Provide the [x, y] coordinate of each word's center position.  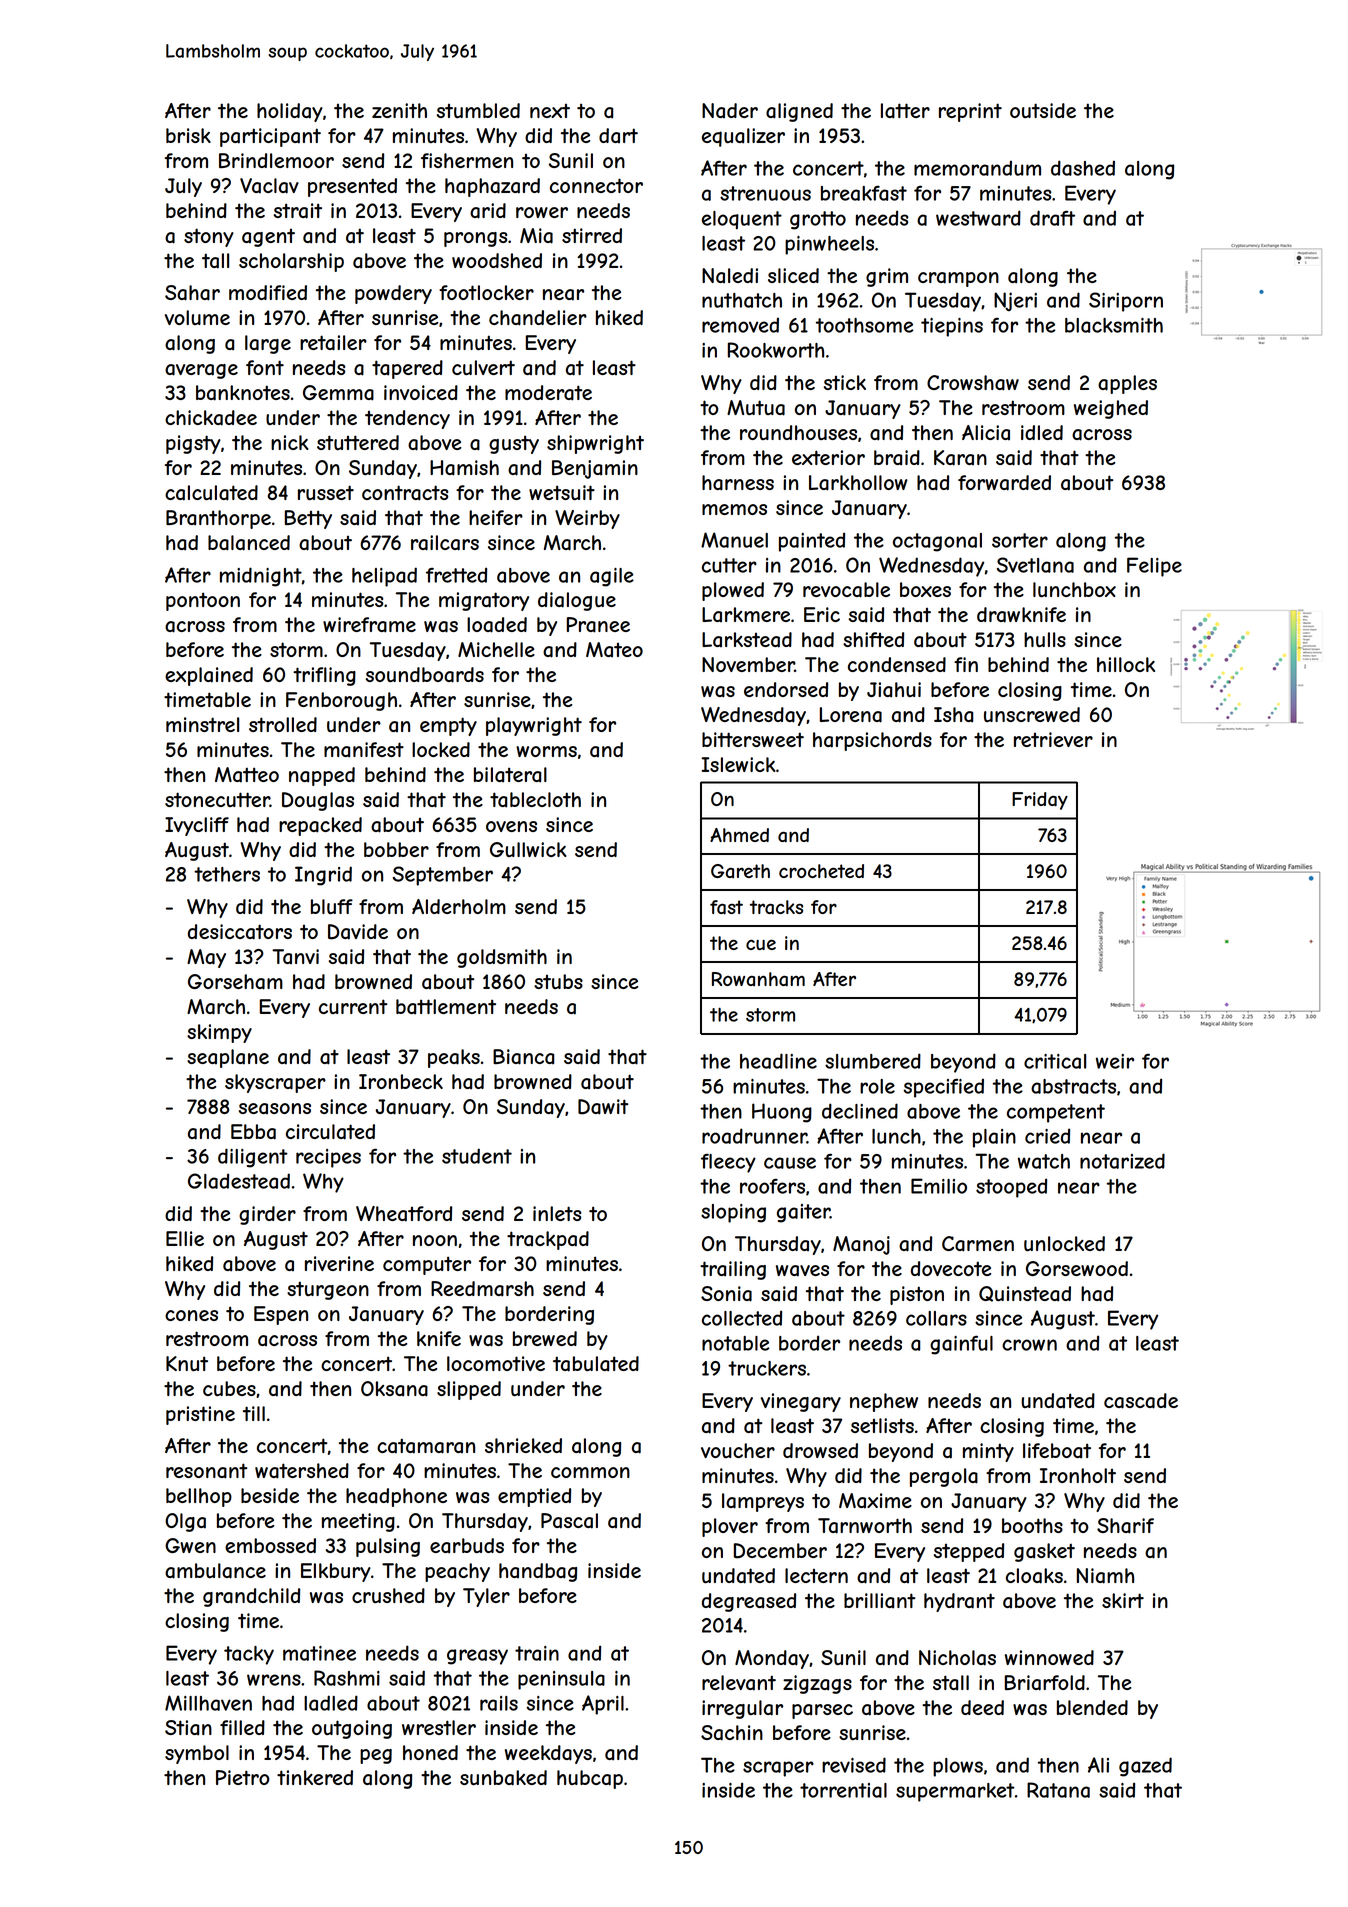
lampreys [763, 1502]
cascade [1141, 1401]
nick [290, 442]
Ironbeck [401, 1081]
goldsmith [502, 958]
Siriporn [1126, 302]
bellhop [199, 1497]
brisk [188, 135]
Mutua [756, 408]
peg [376, 1756]
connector [596, 185]
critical [1055, 1061]
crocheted [821, 871]
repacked [320, 826]
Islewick [738, 764]
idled [1042, 432]
